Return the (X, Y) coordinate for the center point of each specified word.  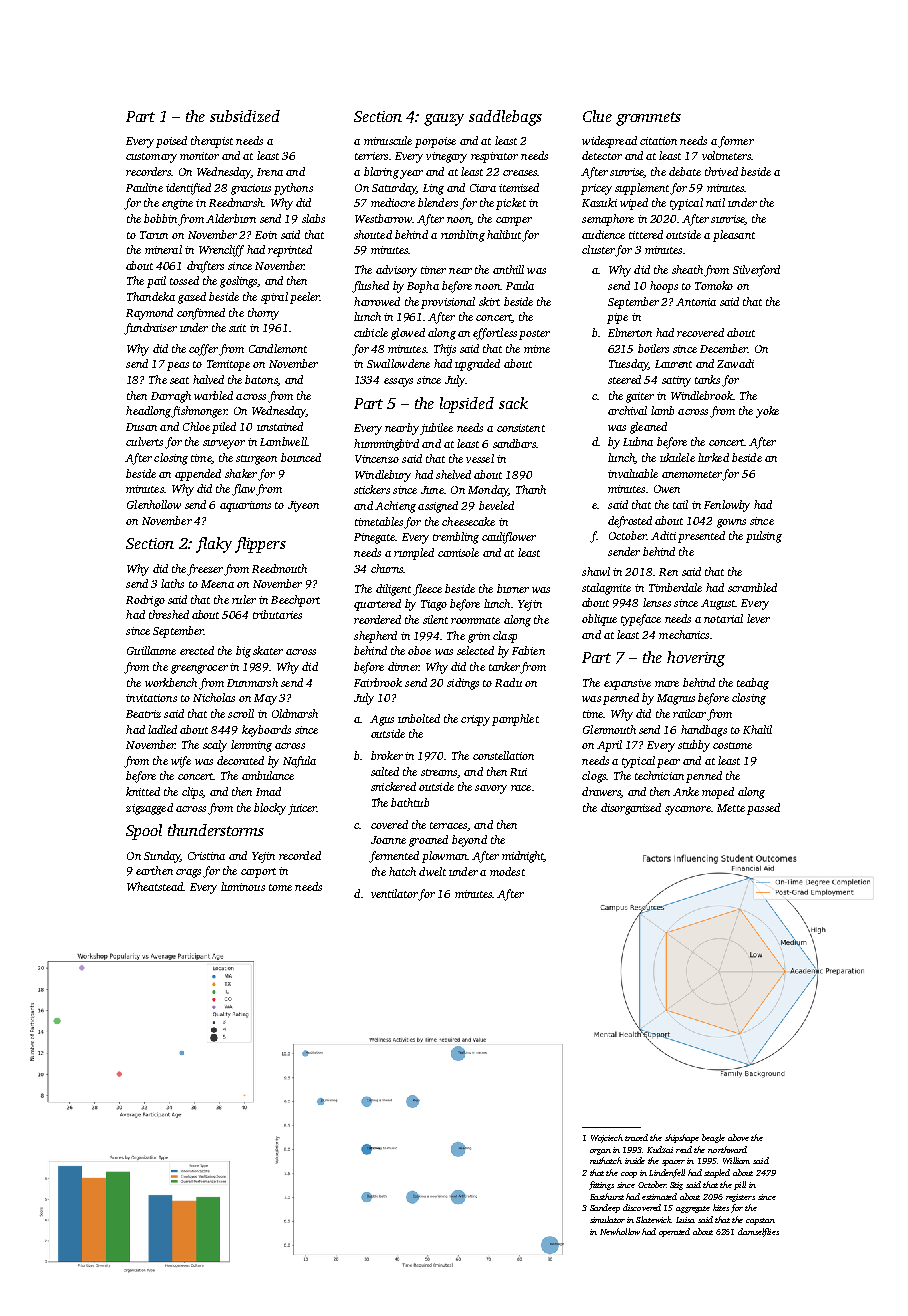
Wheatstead (155, 886)
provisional (448, 303)
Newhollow (620, 1231)
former (736, 142)
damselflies (758, 1232)
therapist (212, 142)
